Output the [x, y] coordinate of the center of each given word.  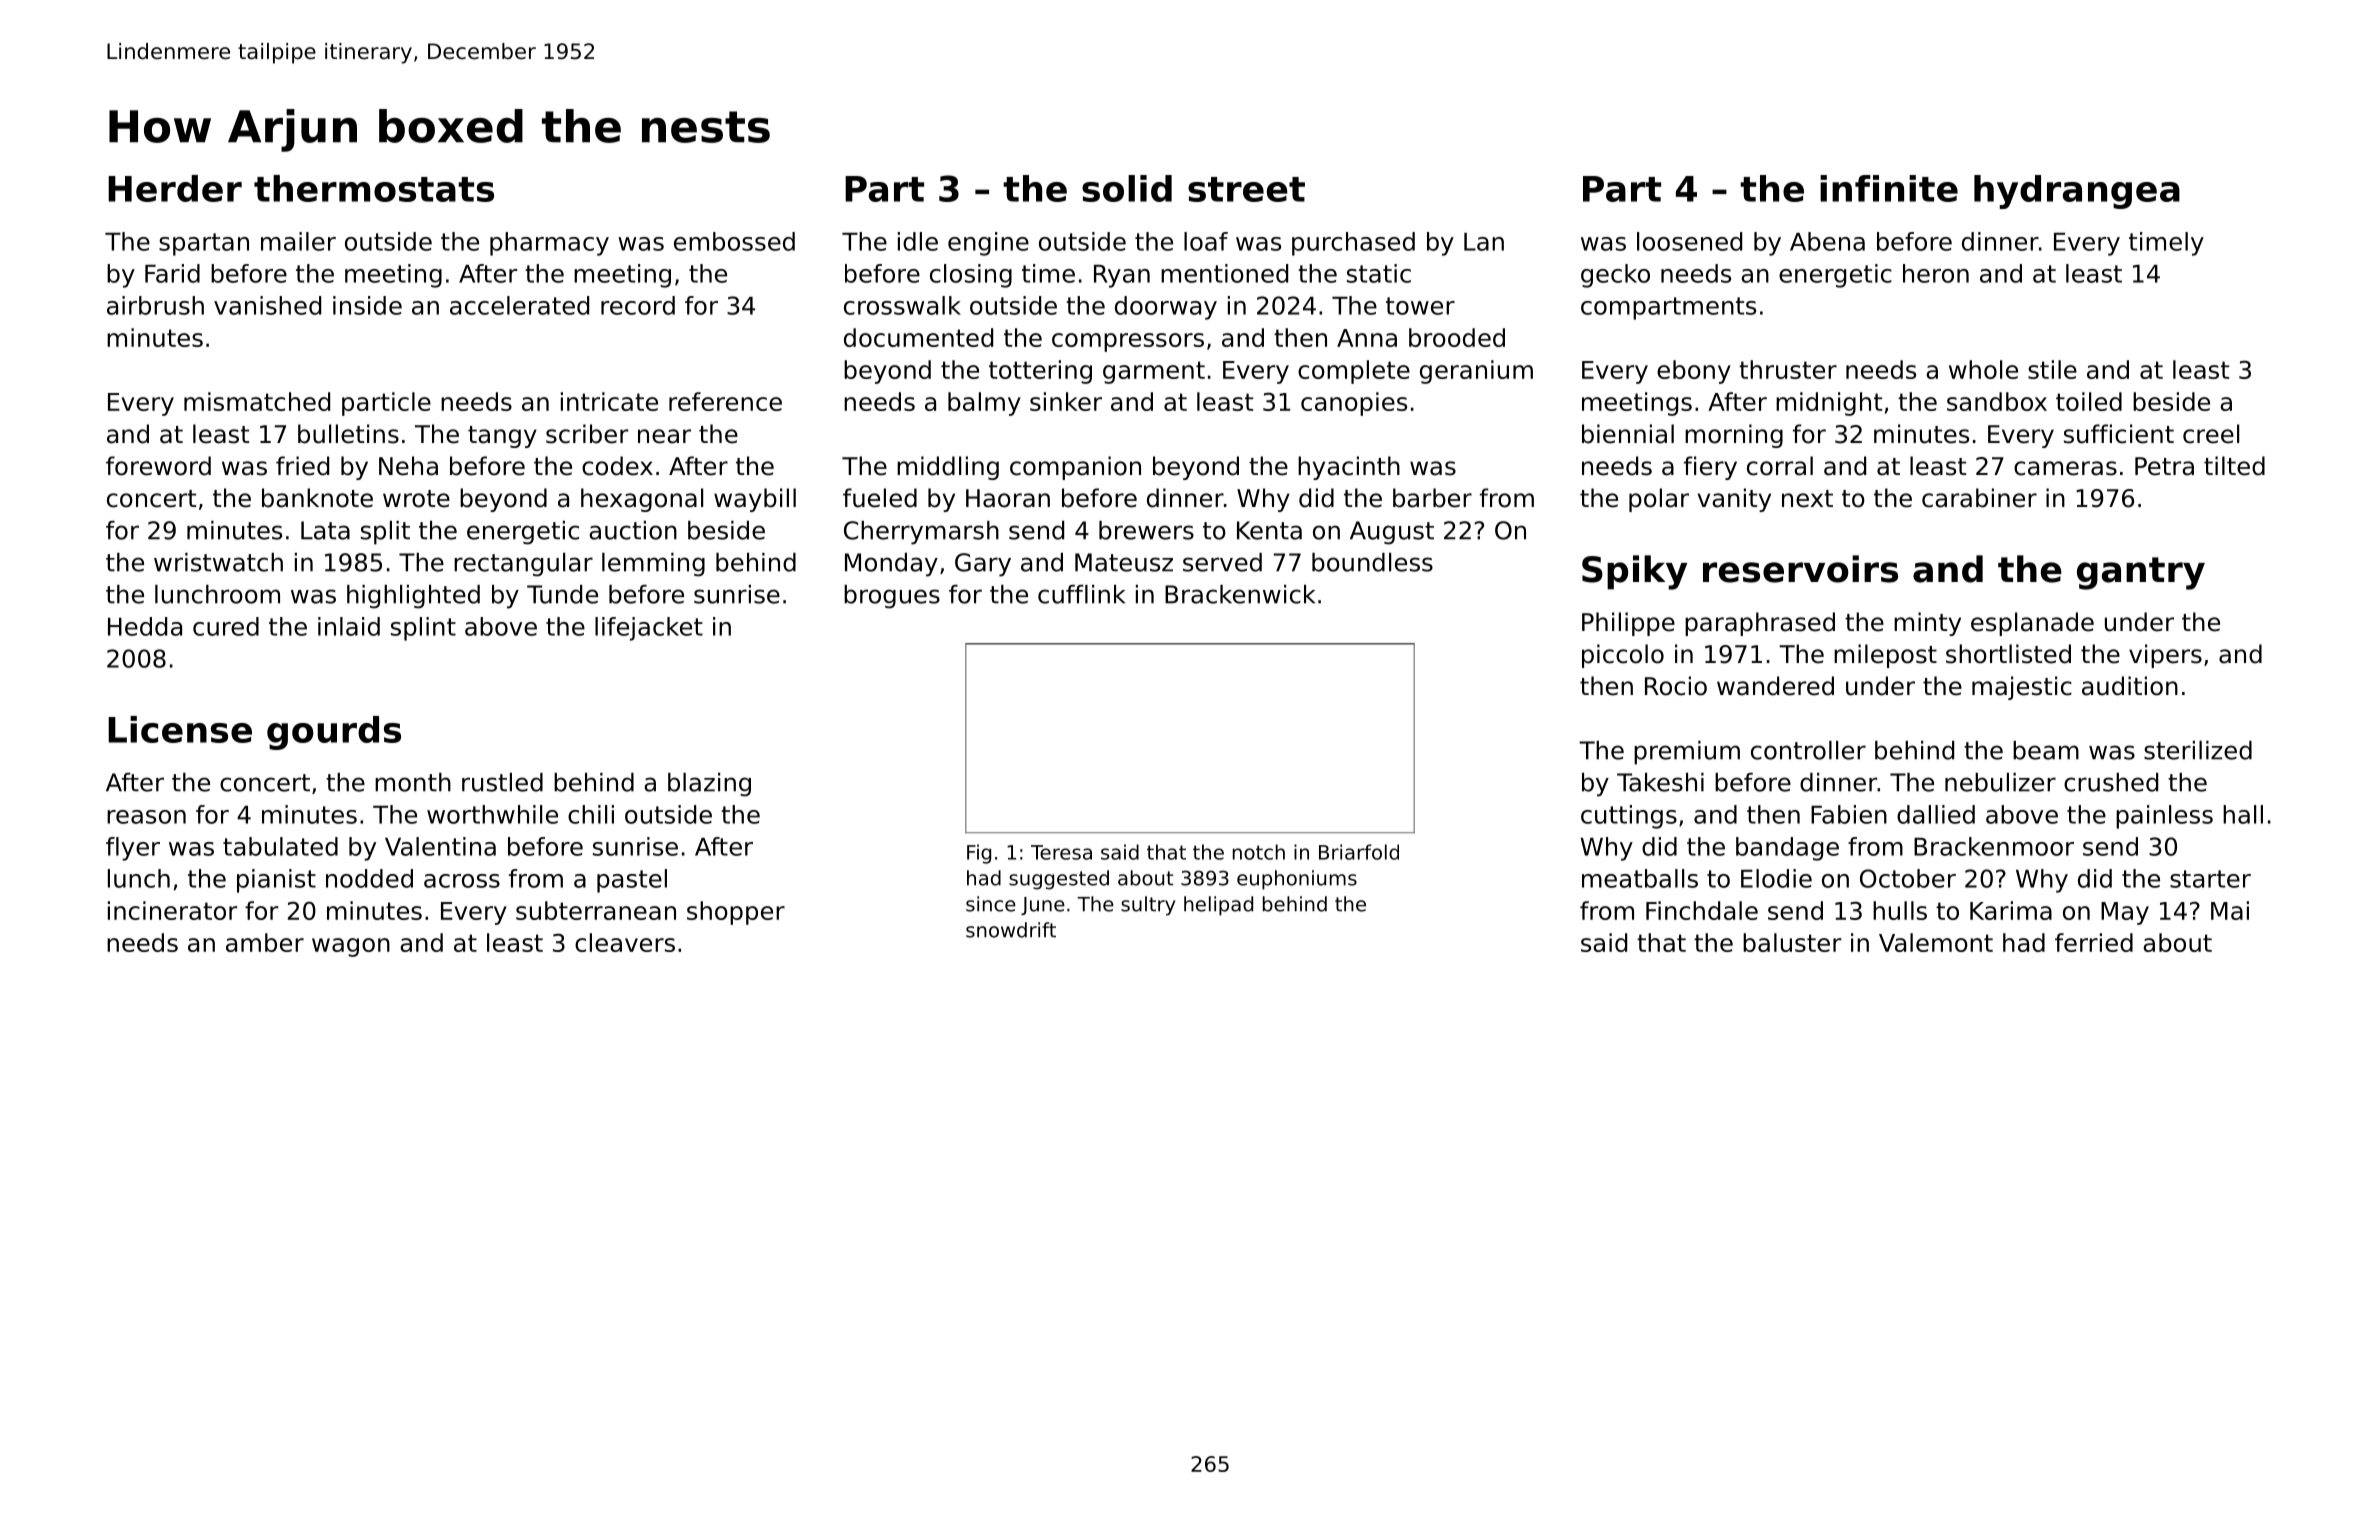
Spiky [1634, 572]
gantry [2141, 573]
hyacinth [1349, 468]
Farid [172, 273]
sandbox [1997, 401]
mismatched [257, 401]
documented [918, 337]
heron [1936, 273]
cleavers [625, 942]
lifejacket [649, 629]
